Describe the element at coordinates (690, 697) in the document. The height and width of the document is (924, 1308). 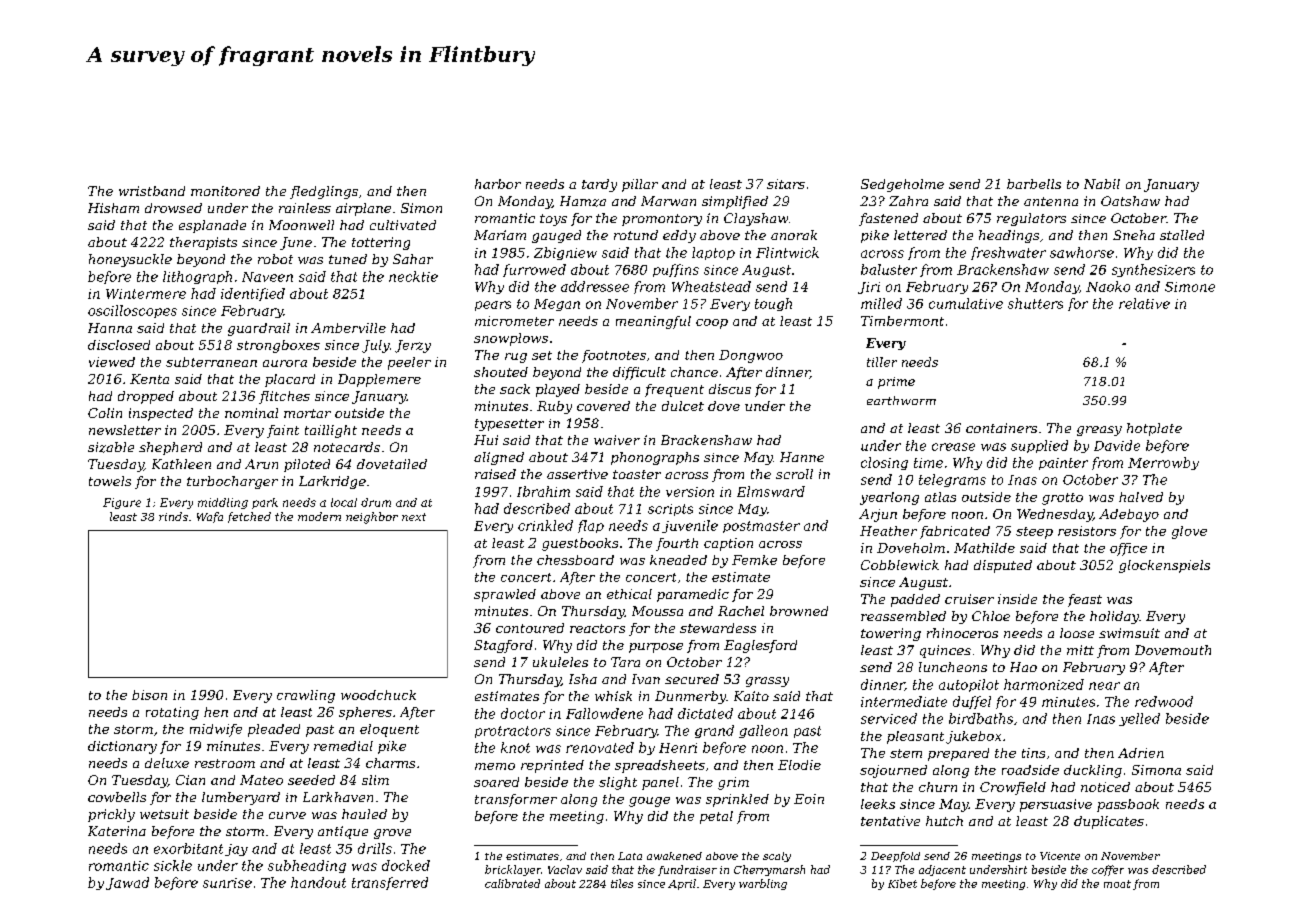
I see `Dunmerby` at that location.
